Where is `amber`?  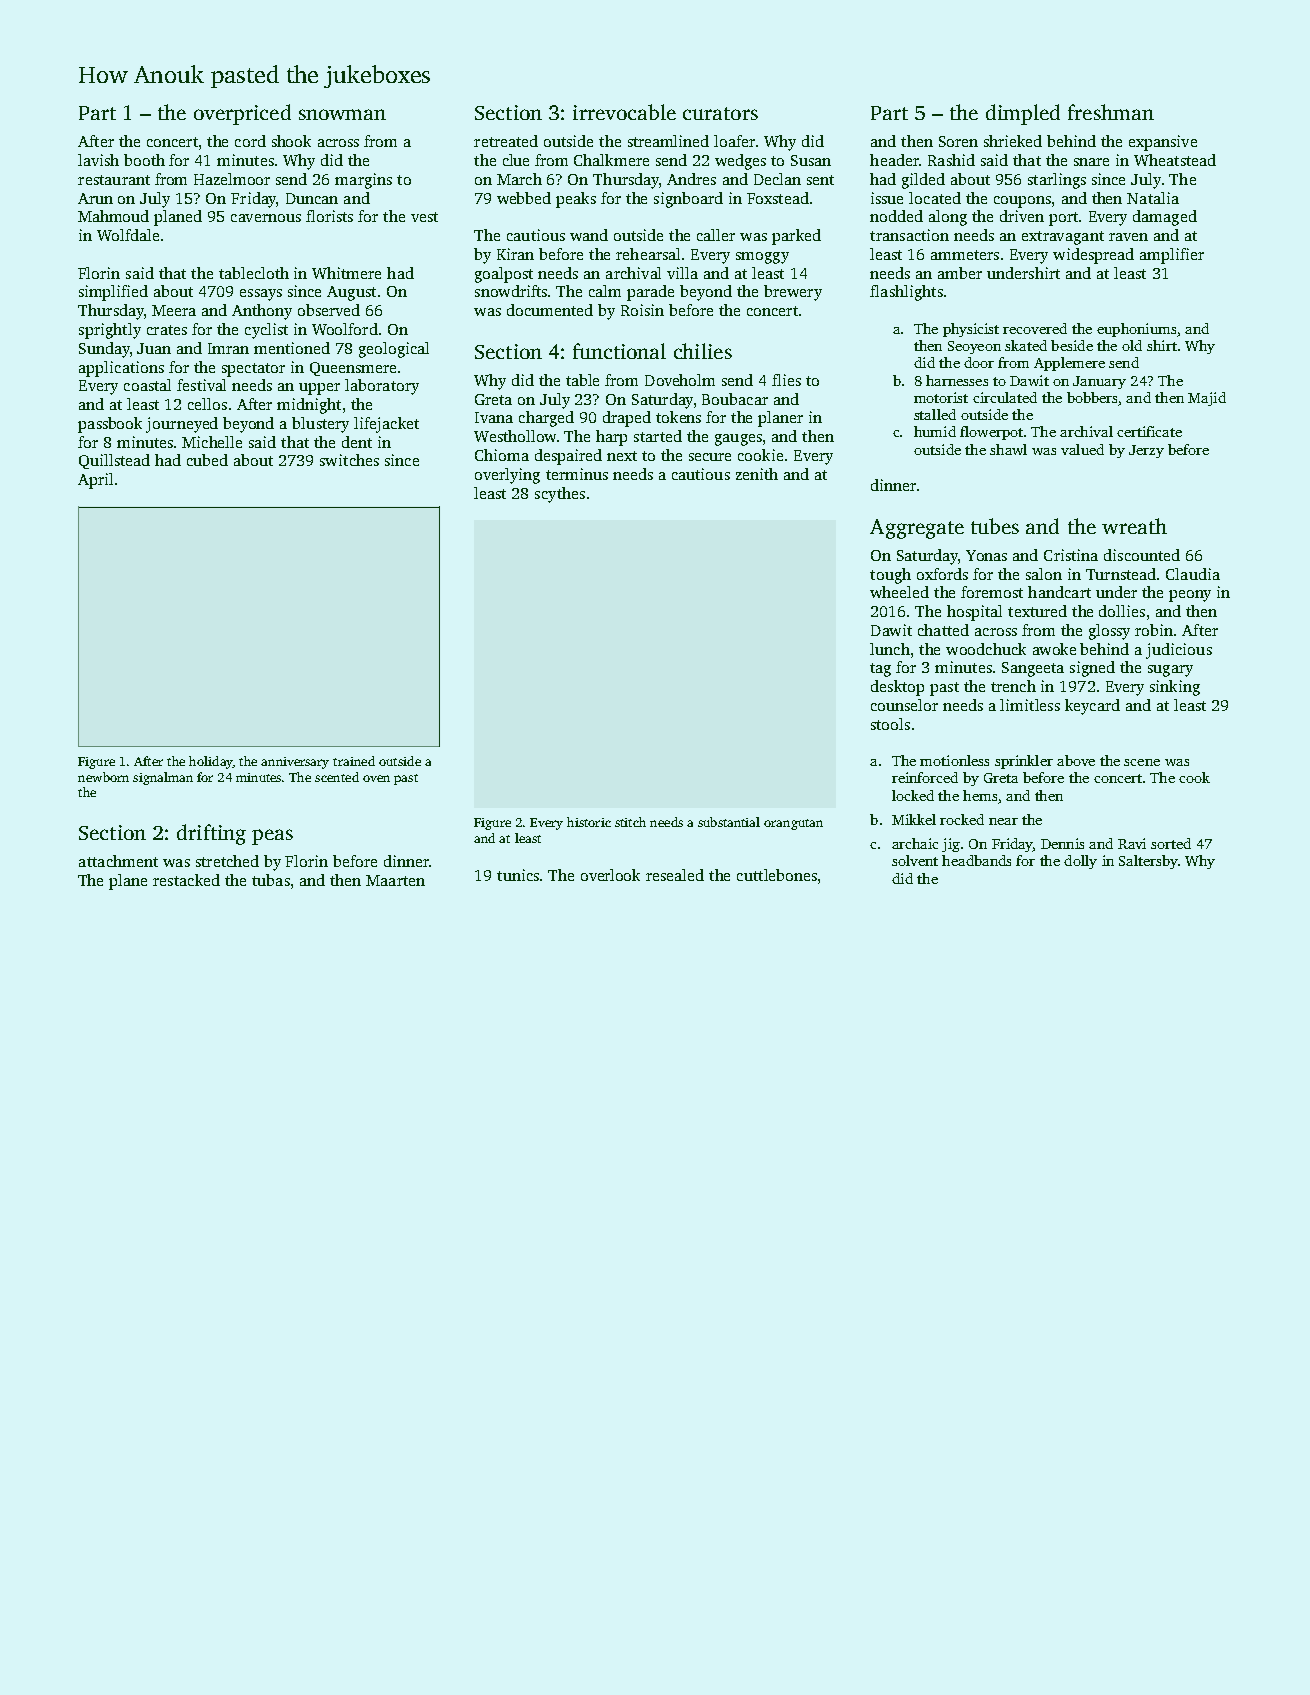 amber is located at coordinates (960, 273).
